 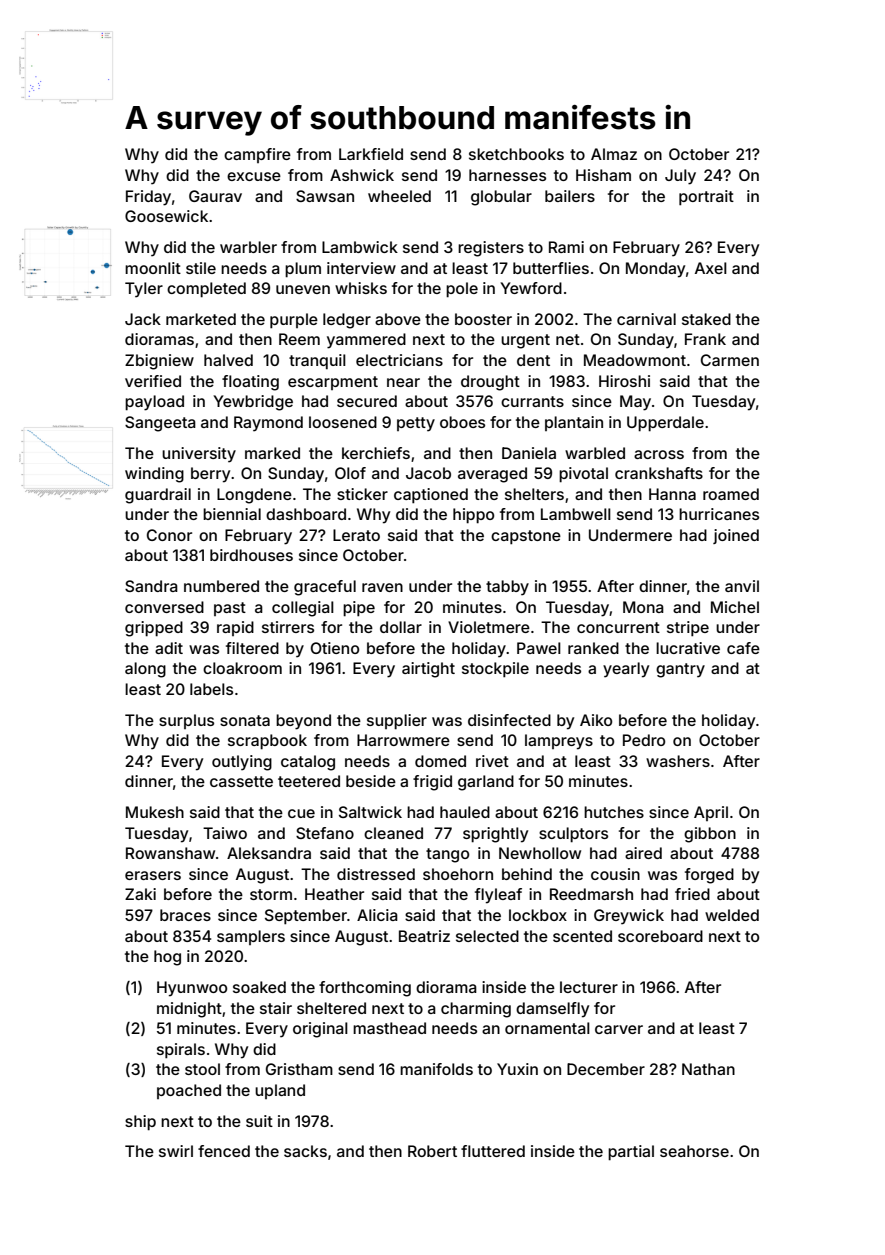 I want to click on Sangeeta, so click(x=160, y=424).
